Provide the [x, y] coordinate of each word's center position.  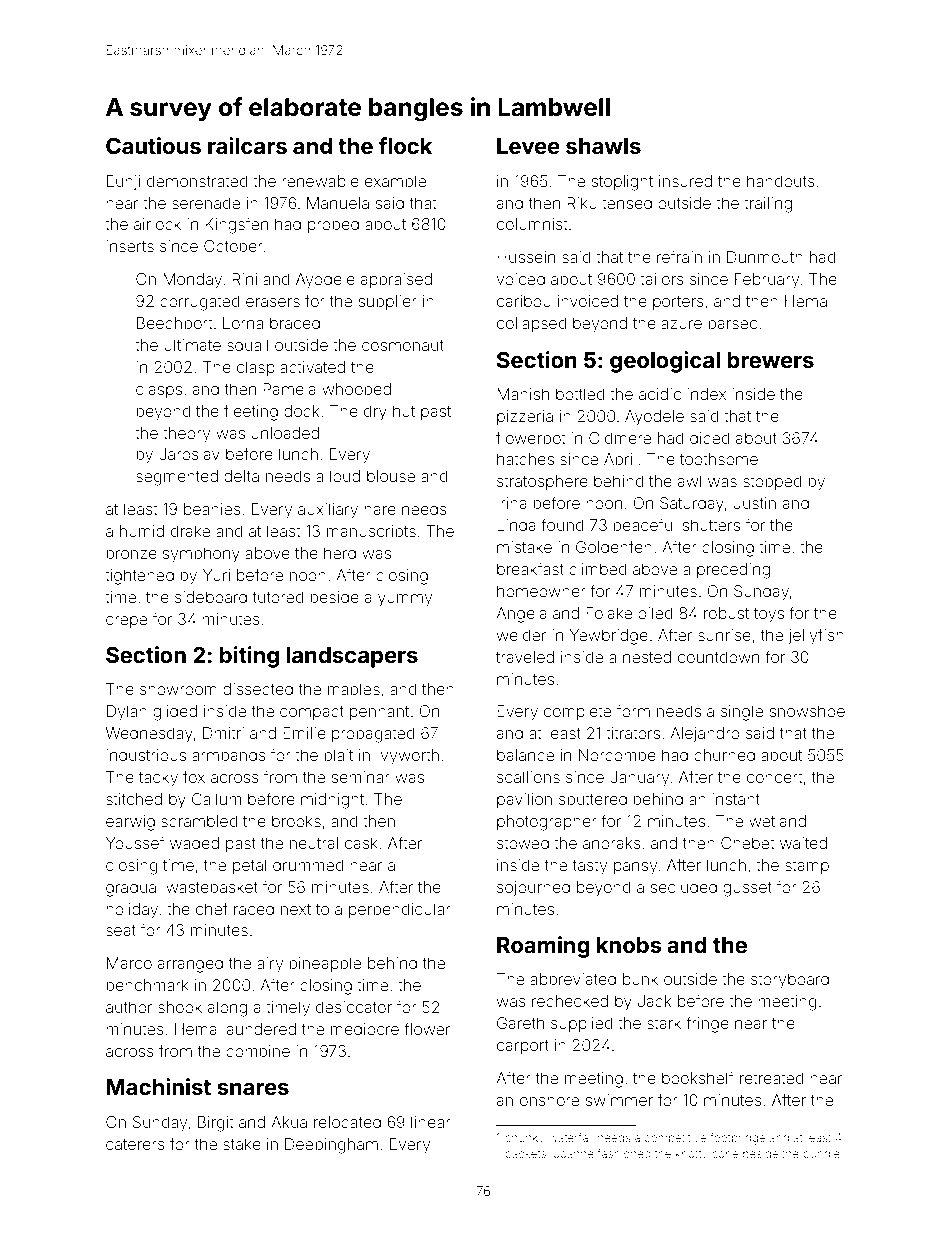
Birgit [216, 1124]
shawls [603, 146]
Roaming [543, 947]
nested [647, 657]
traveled [525, 657]
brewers [770, 360]
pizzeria [525, 417]
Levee [528, 146]
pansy [635, 868]
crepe [126, 622]
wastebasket [212, 887]
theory [186, 435]
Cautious [153, 145]
